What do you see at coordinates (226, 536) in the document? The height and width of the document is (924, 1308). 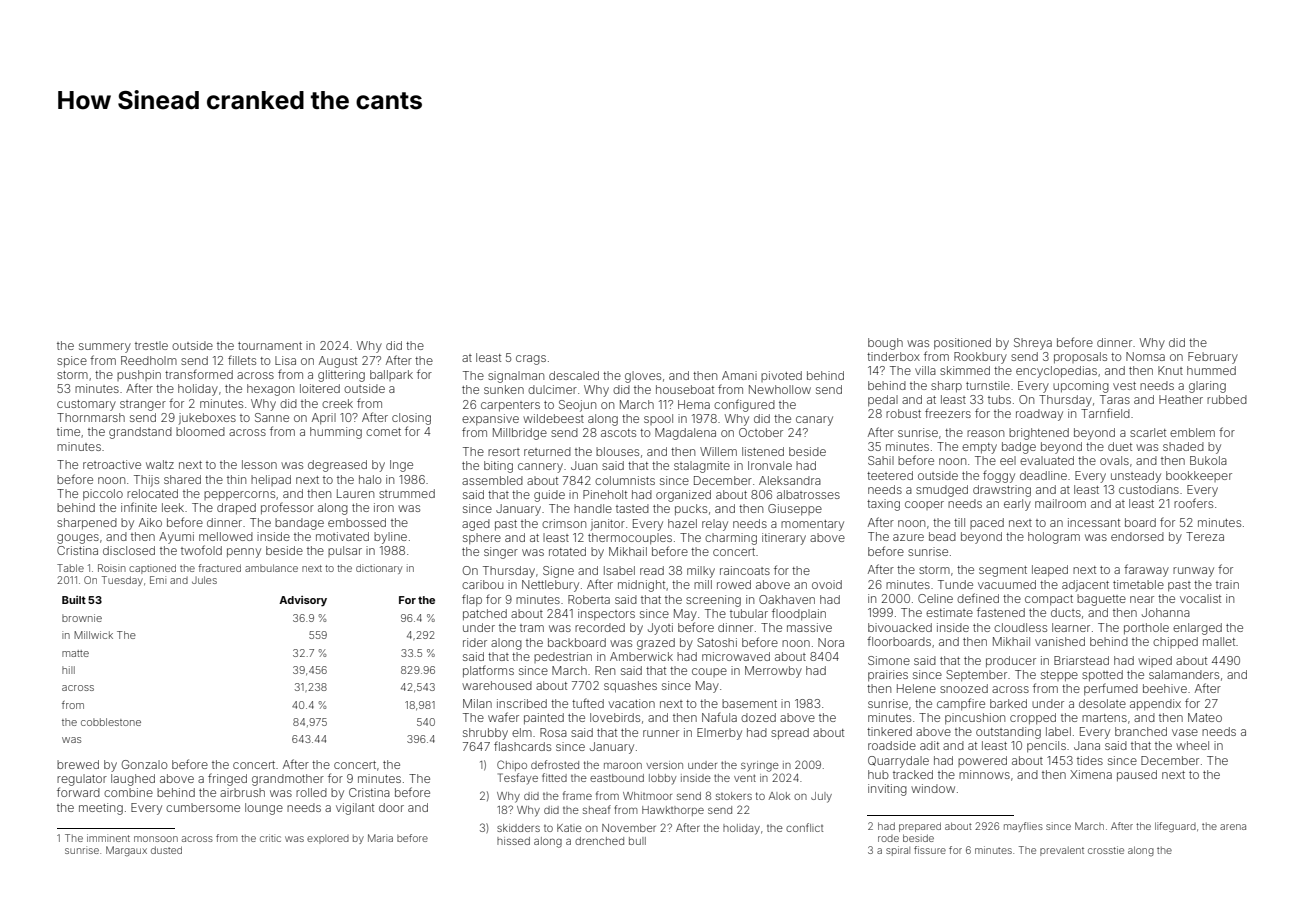 I see `mellowed` at bounding box center [226, 536].
